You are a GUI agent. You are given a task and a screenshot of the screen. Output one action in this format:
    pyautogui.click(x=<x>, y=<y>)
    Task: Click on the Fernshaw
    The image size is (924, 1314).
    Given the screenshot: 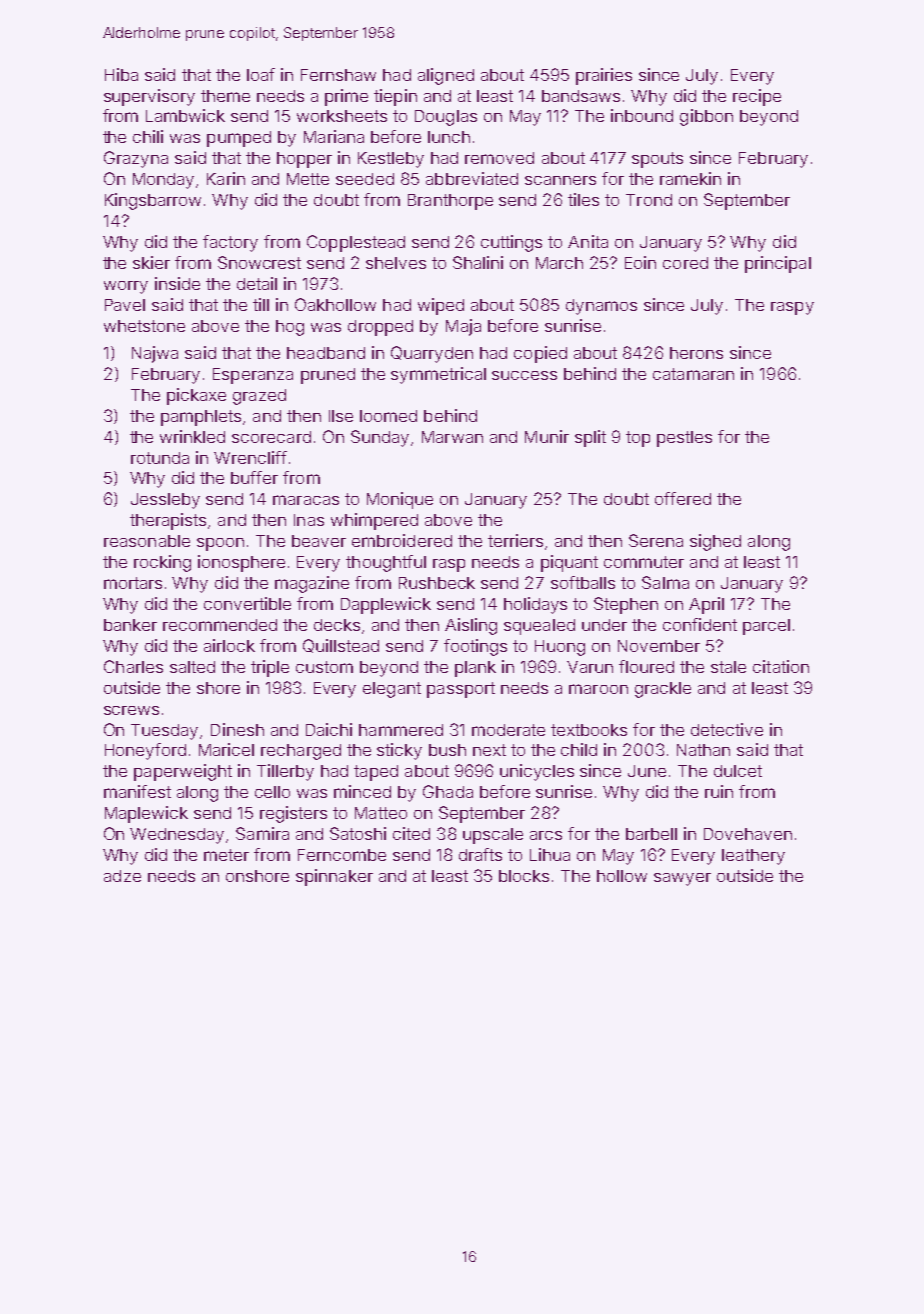 What is the action you would take?
    pyautogui.click(x=338, y=75)
